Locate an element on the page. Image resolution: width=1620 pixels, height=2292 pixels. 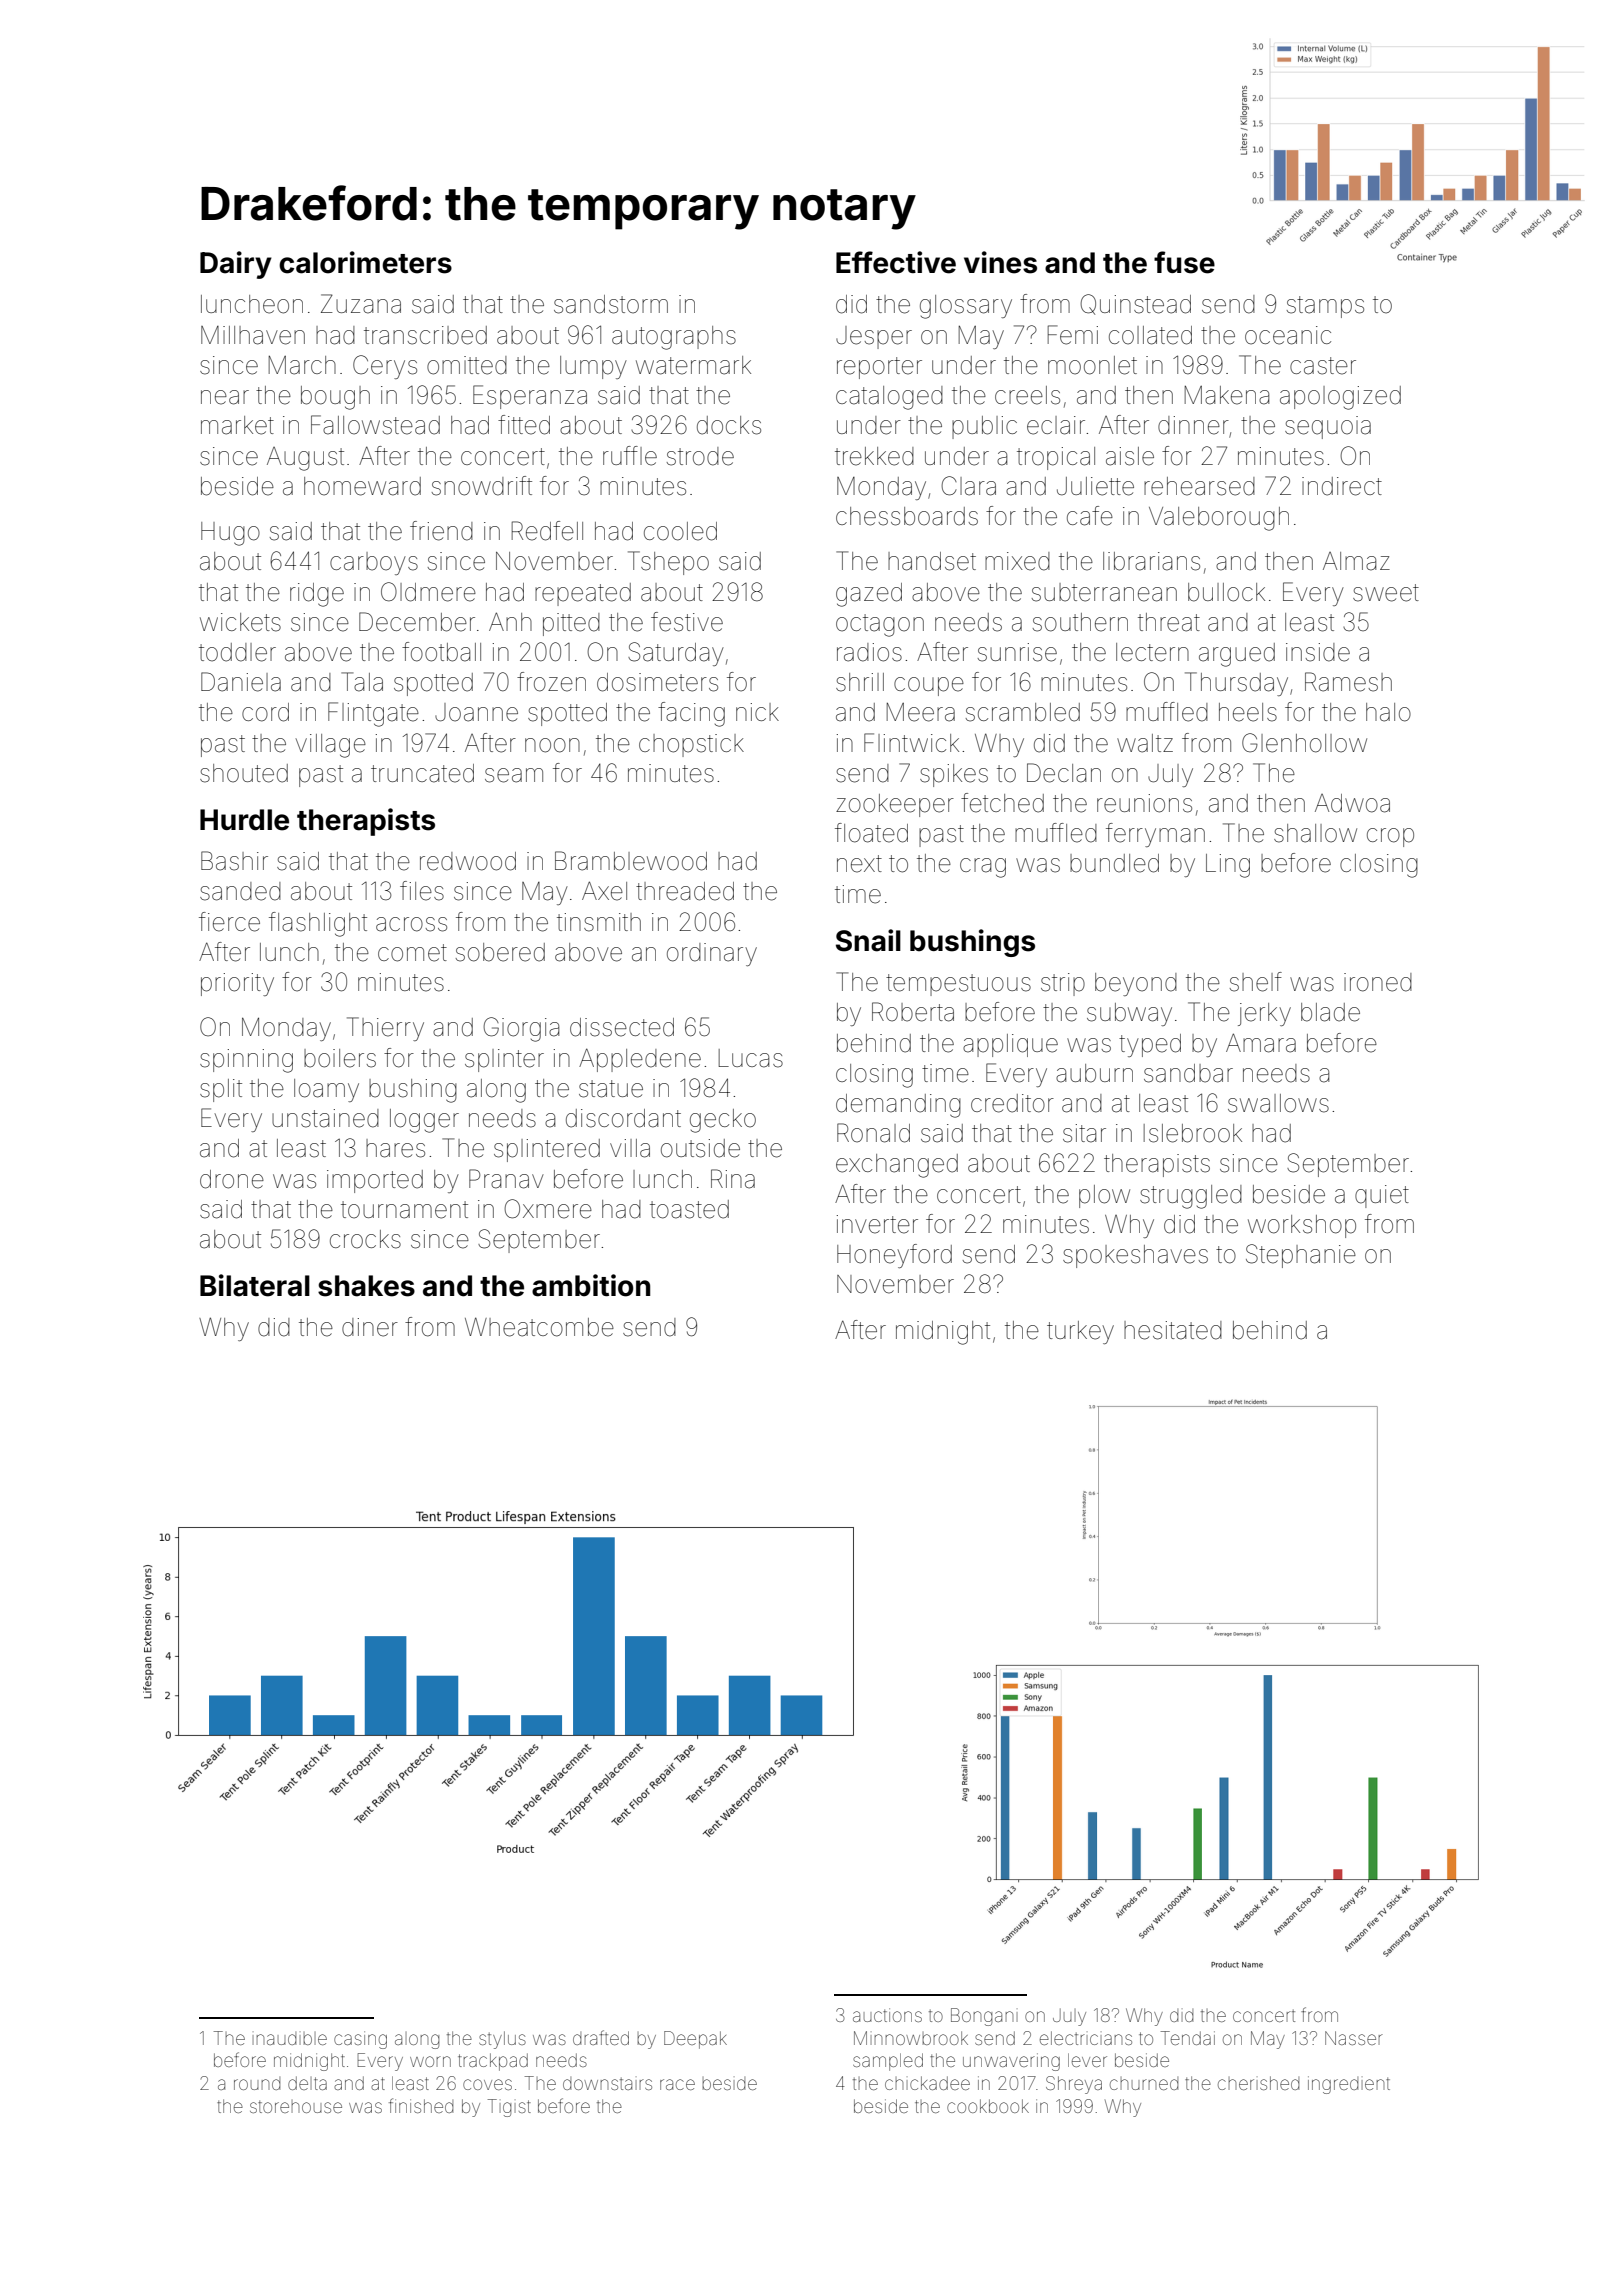
Snail is located at coordinates (868, 940).
